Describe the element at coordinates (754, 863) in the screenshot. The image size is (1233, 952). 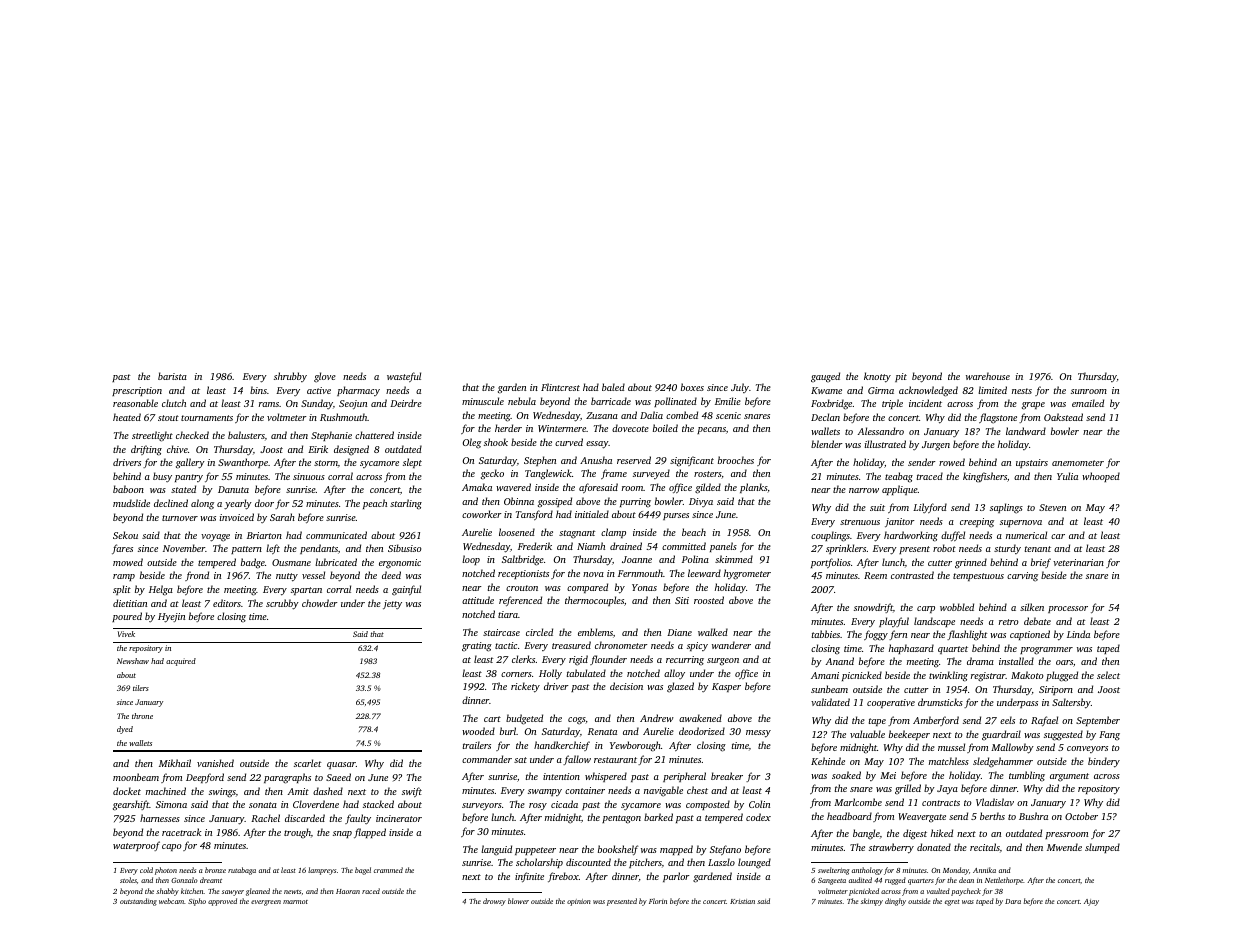
I see `lounged` at that location.
